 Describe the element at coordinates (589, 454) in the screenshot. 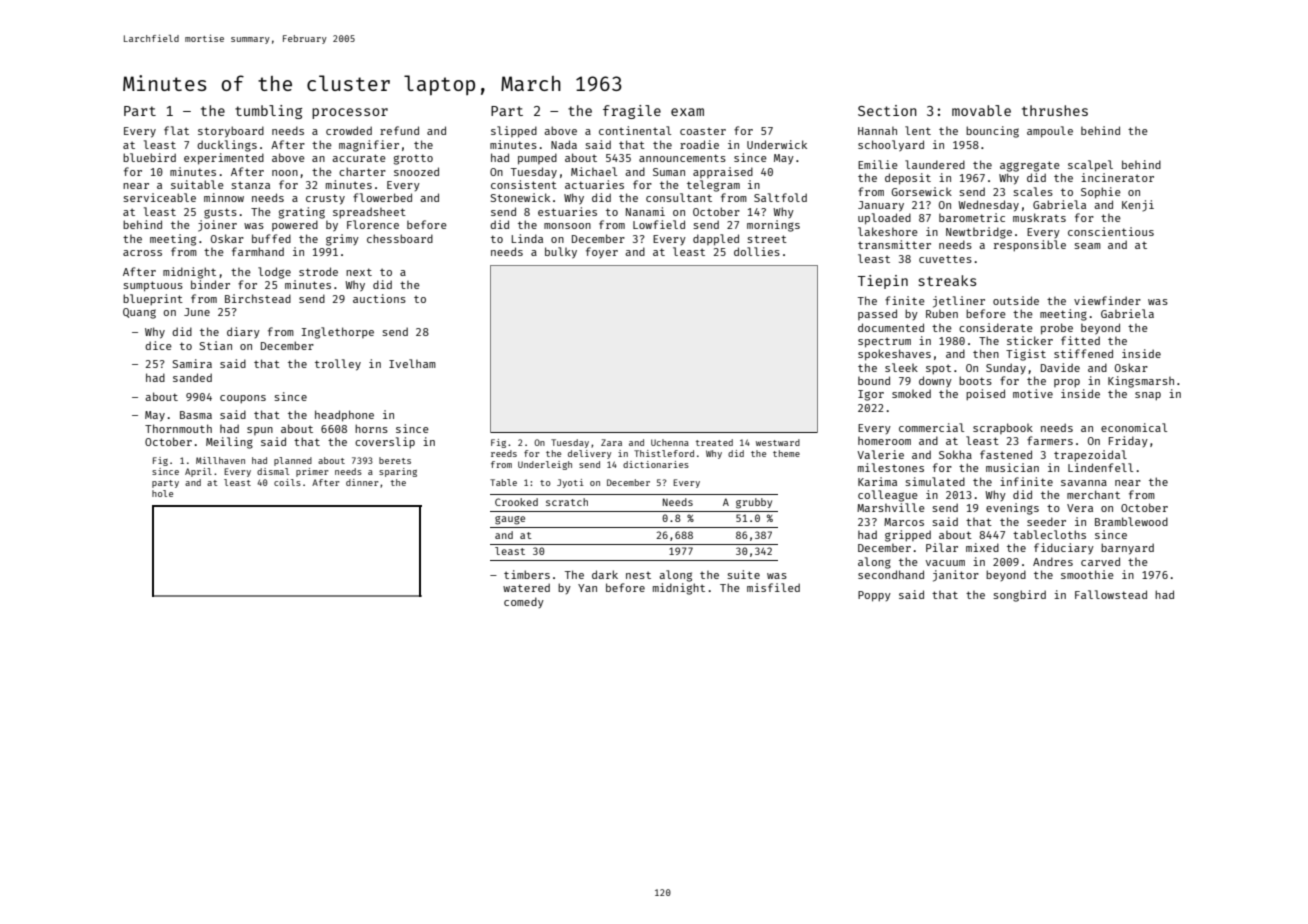

I see `delivery` at that location.
